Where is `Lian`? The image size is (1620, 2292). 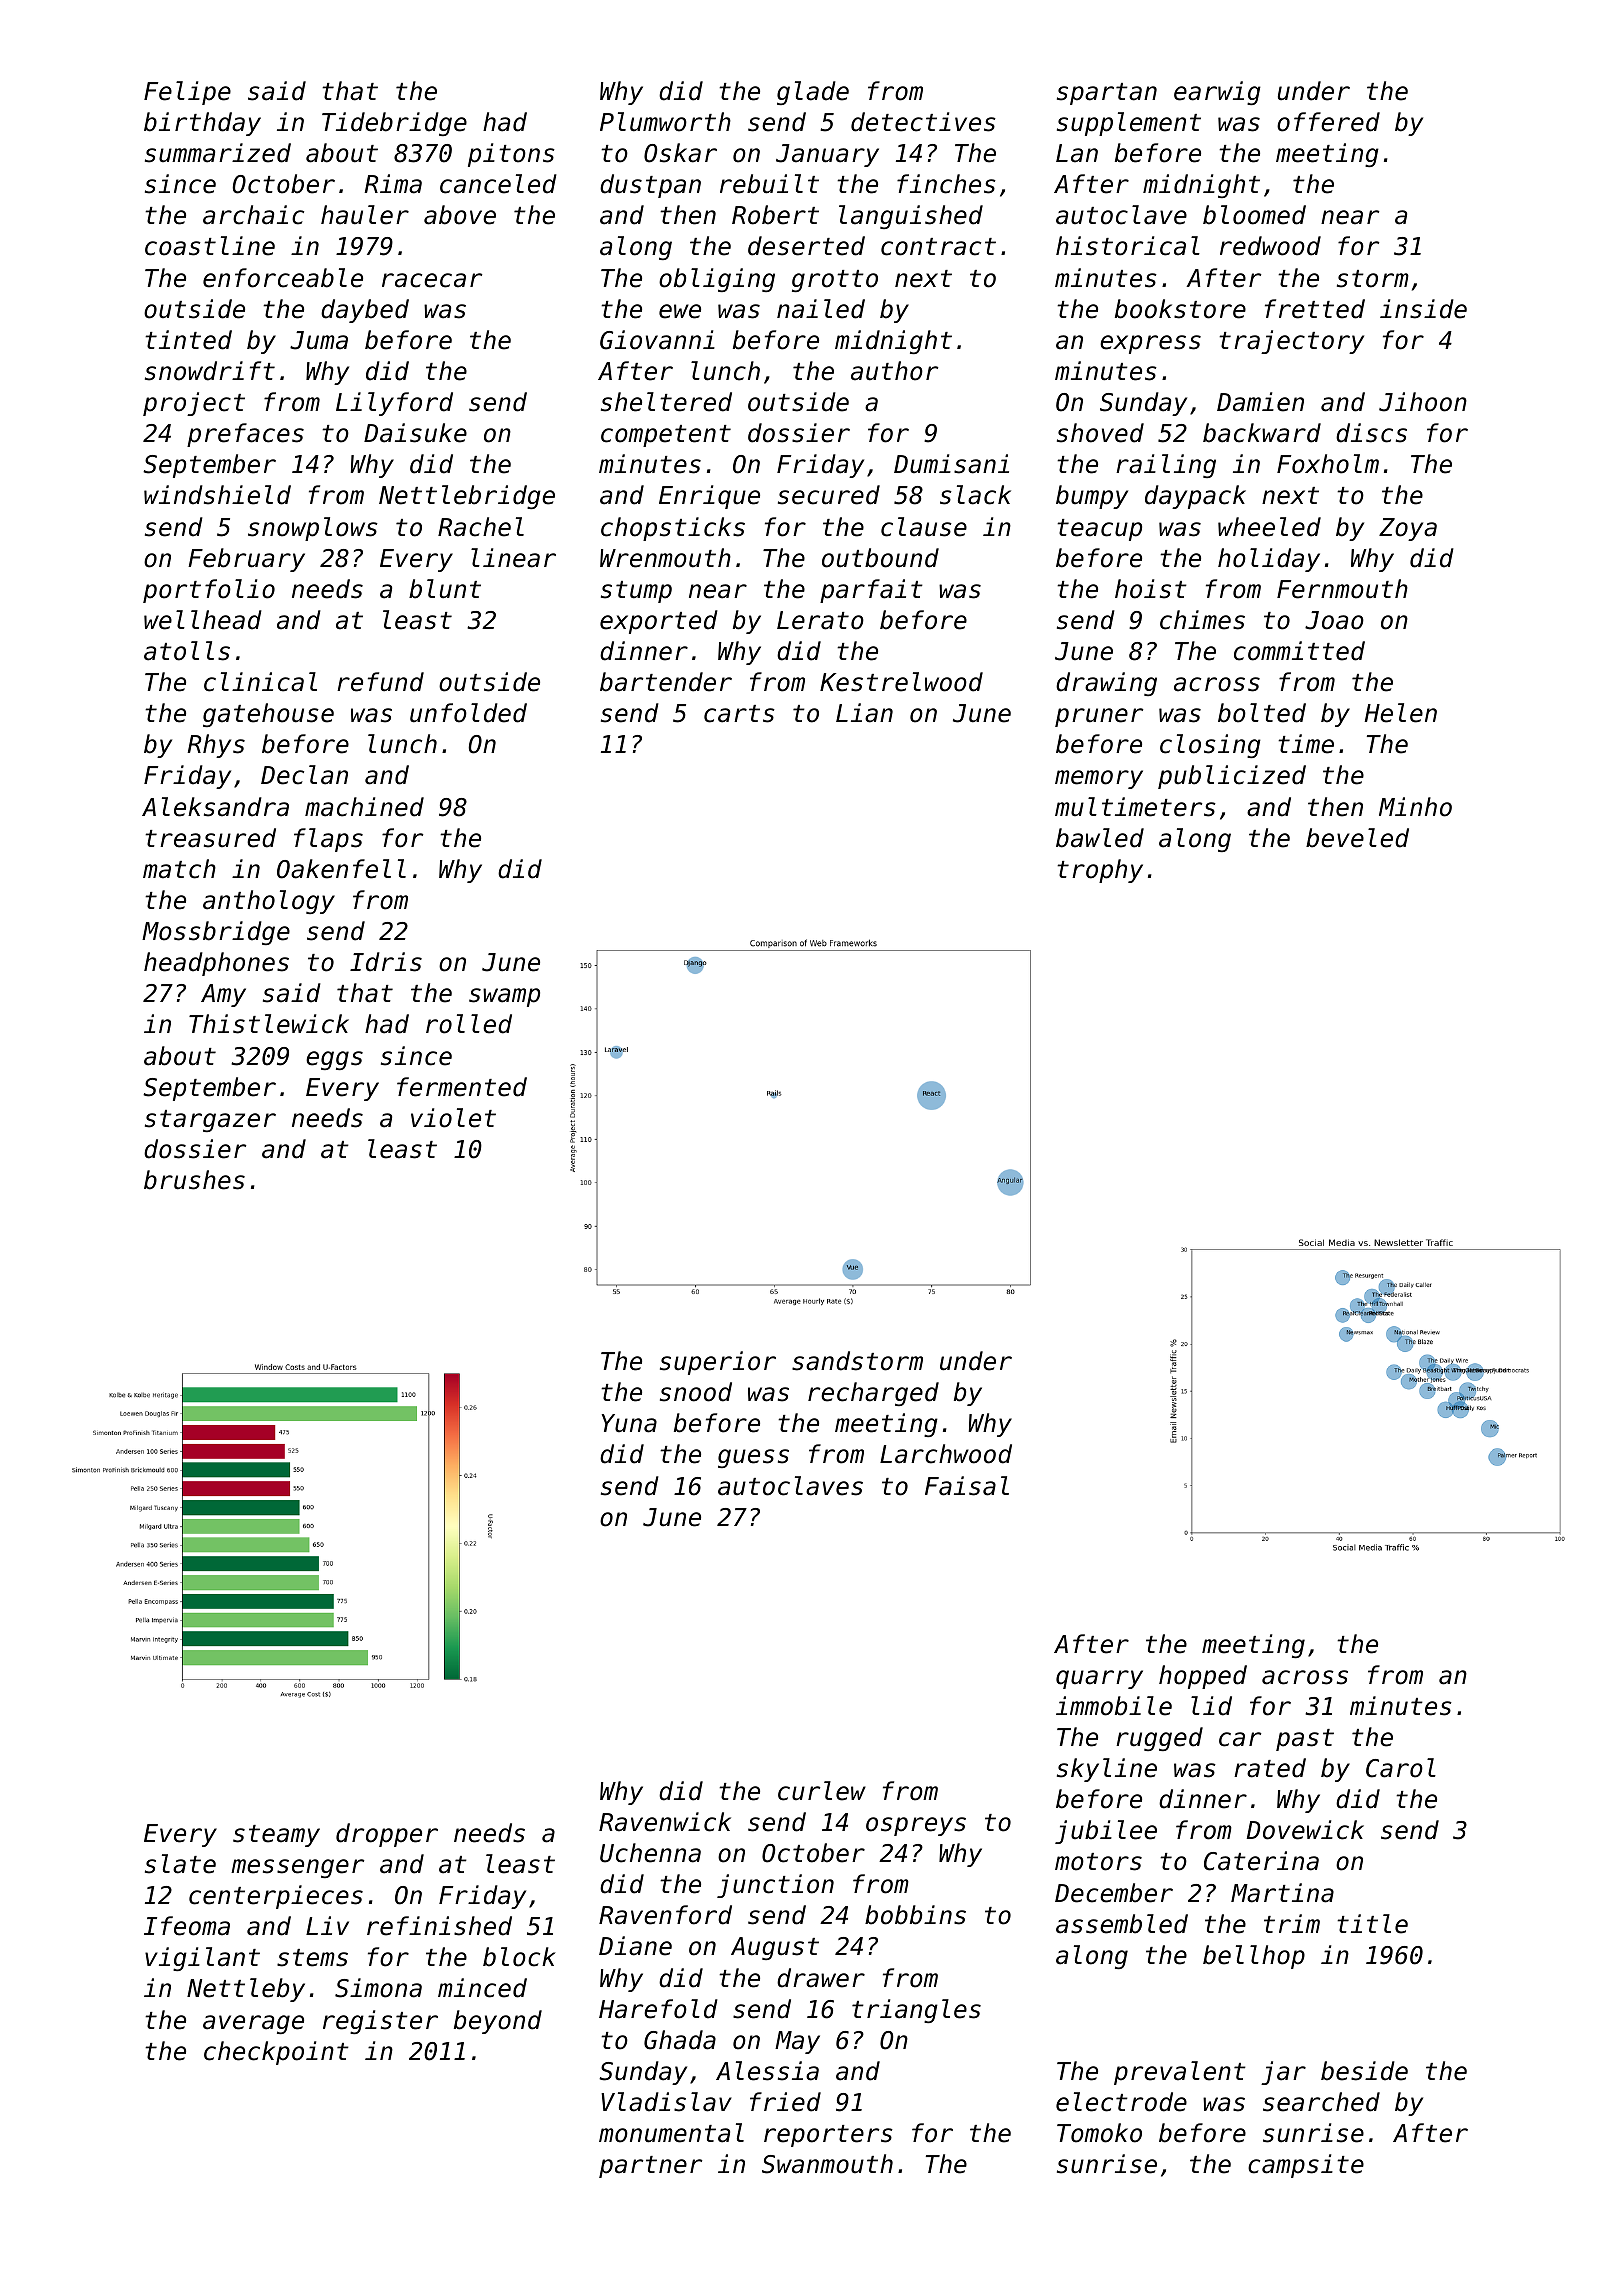
Lian is located at coordinates (864, 713).
